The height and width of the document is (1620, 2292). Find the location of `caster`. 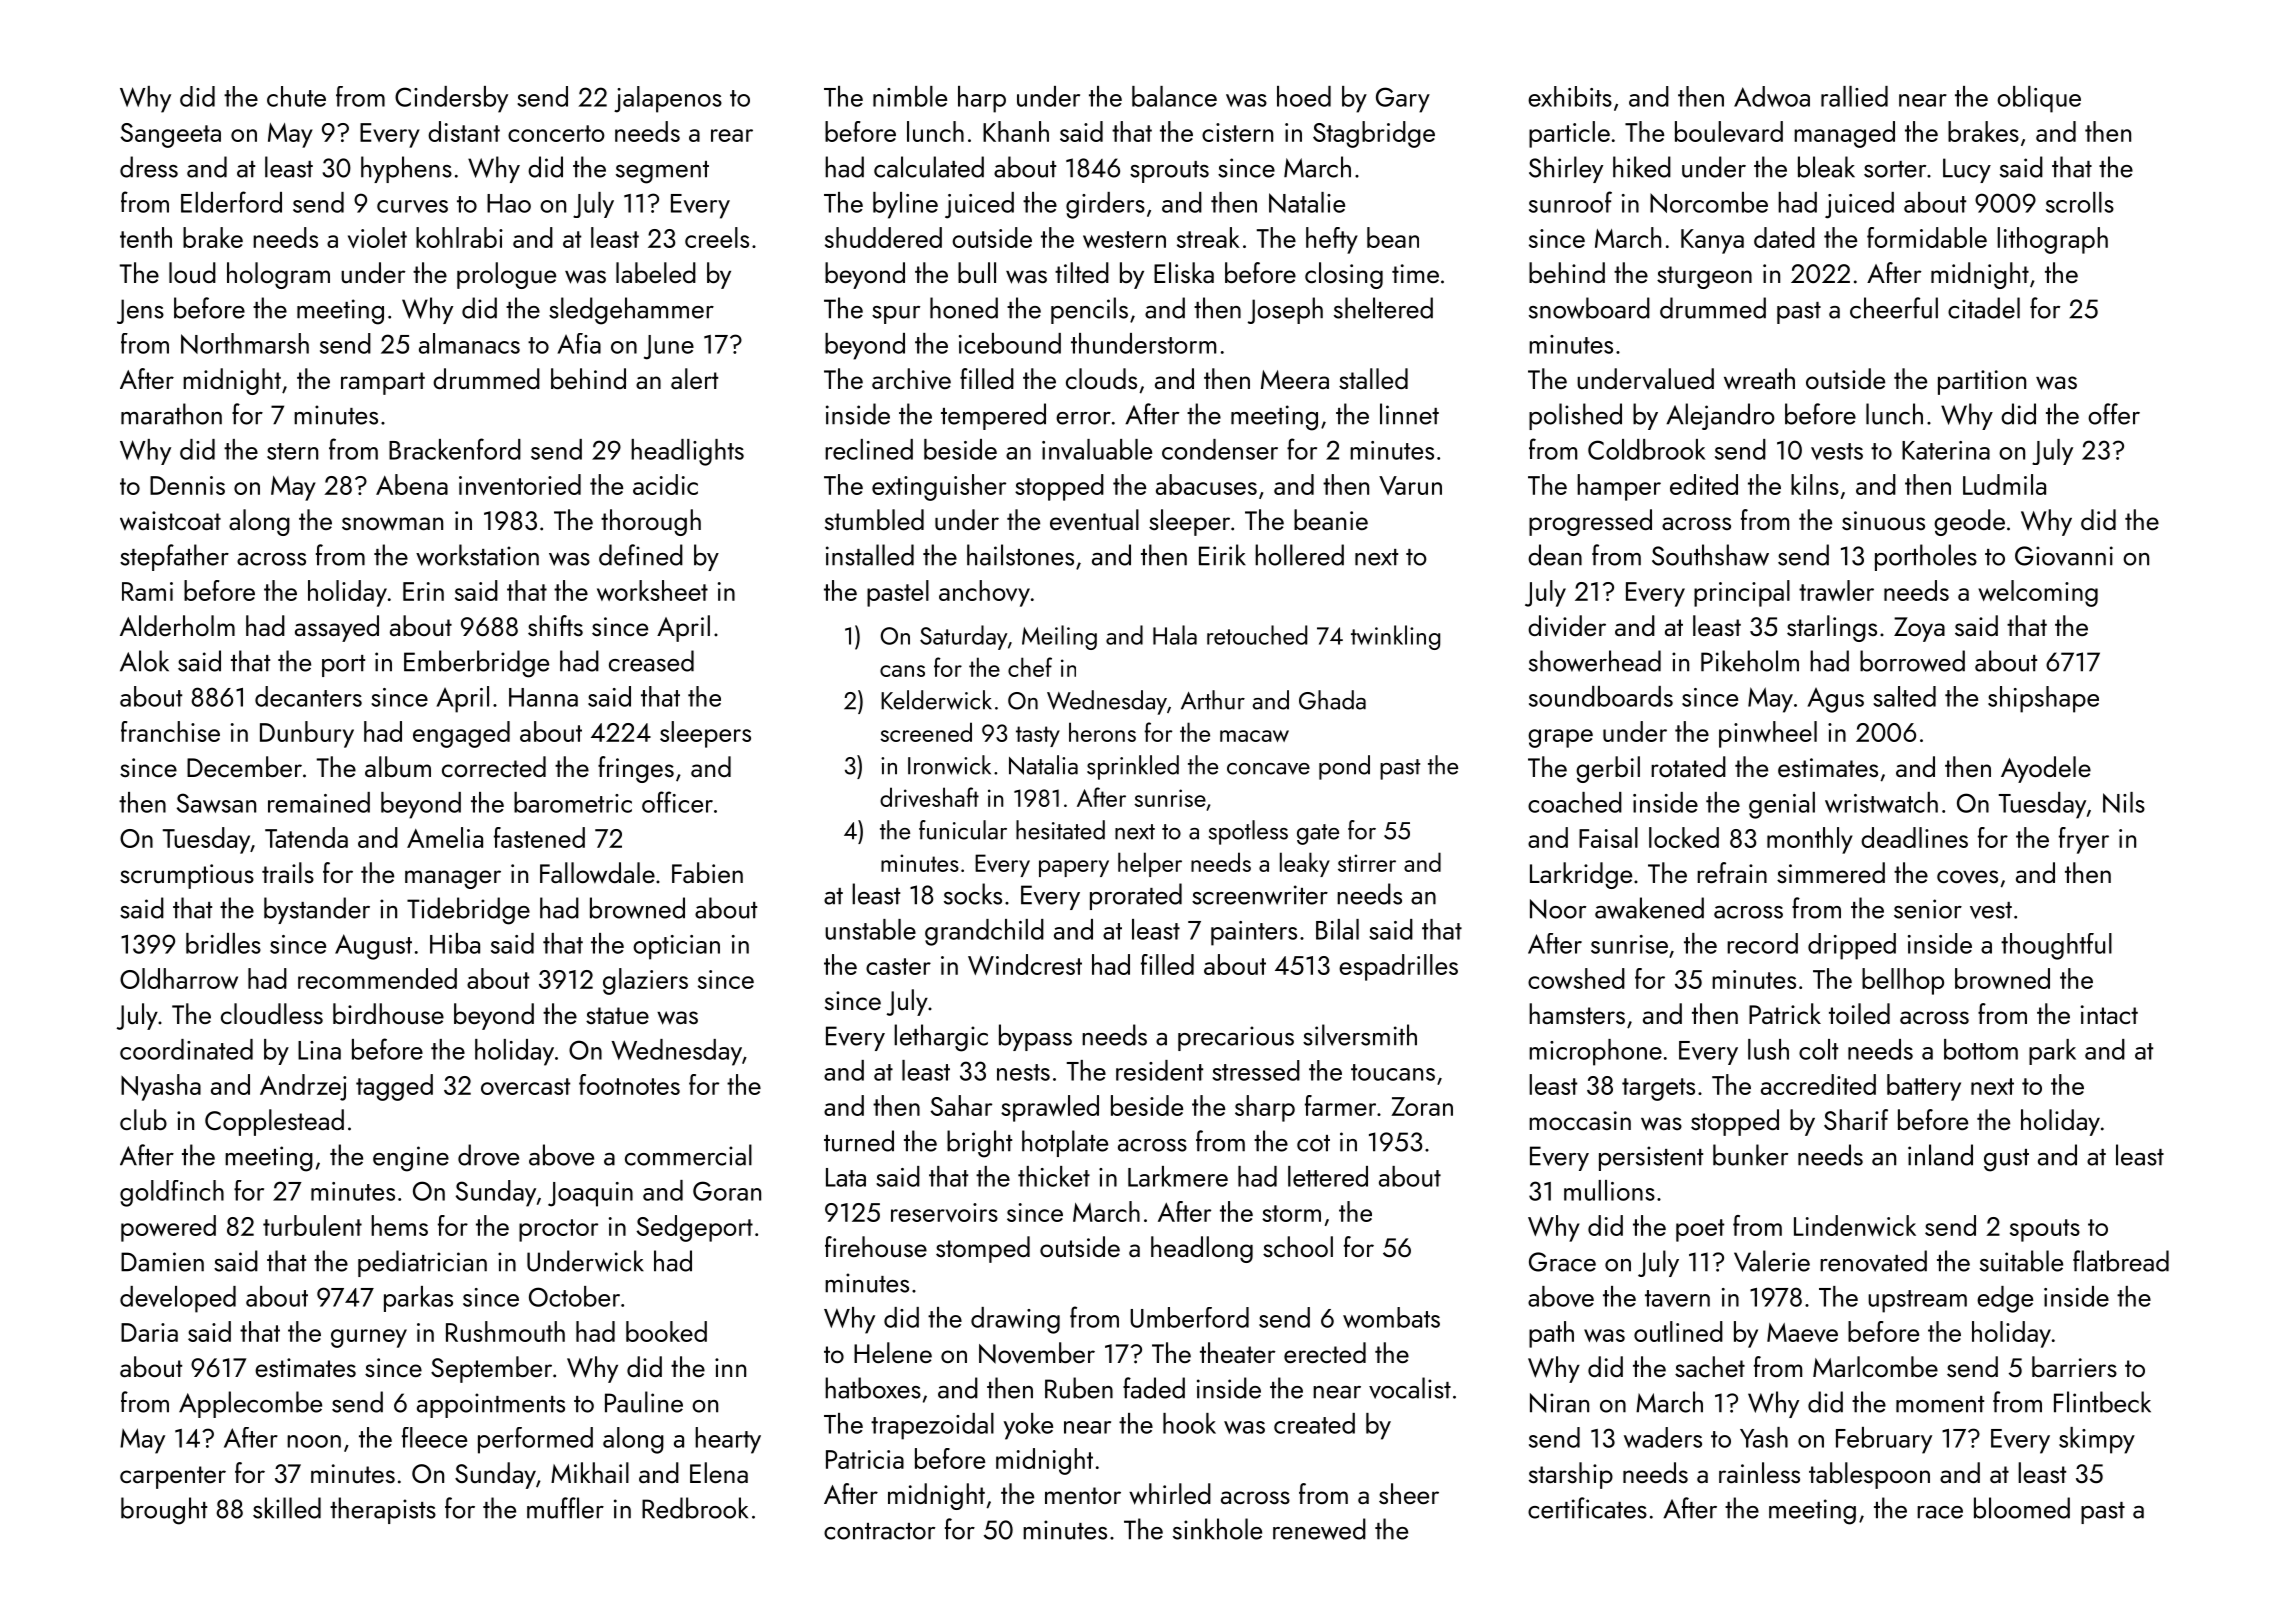

caster is located at coordinates (898, 966).
